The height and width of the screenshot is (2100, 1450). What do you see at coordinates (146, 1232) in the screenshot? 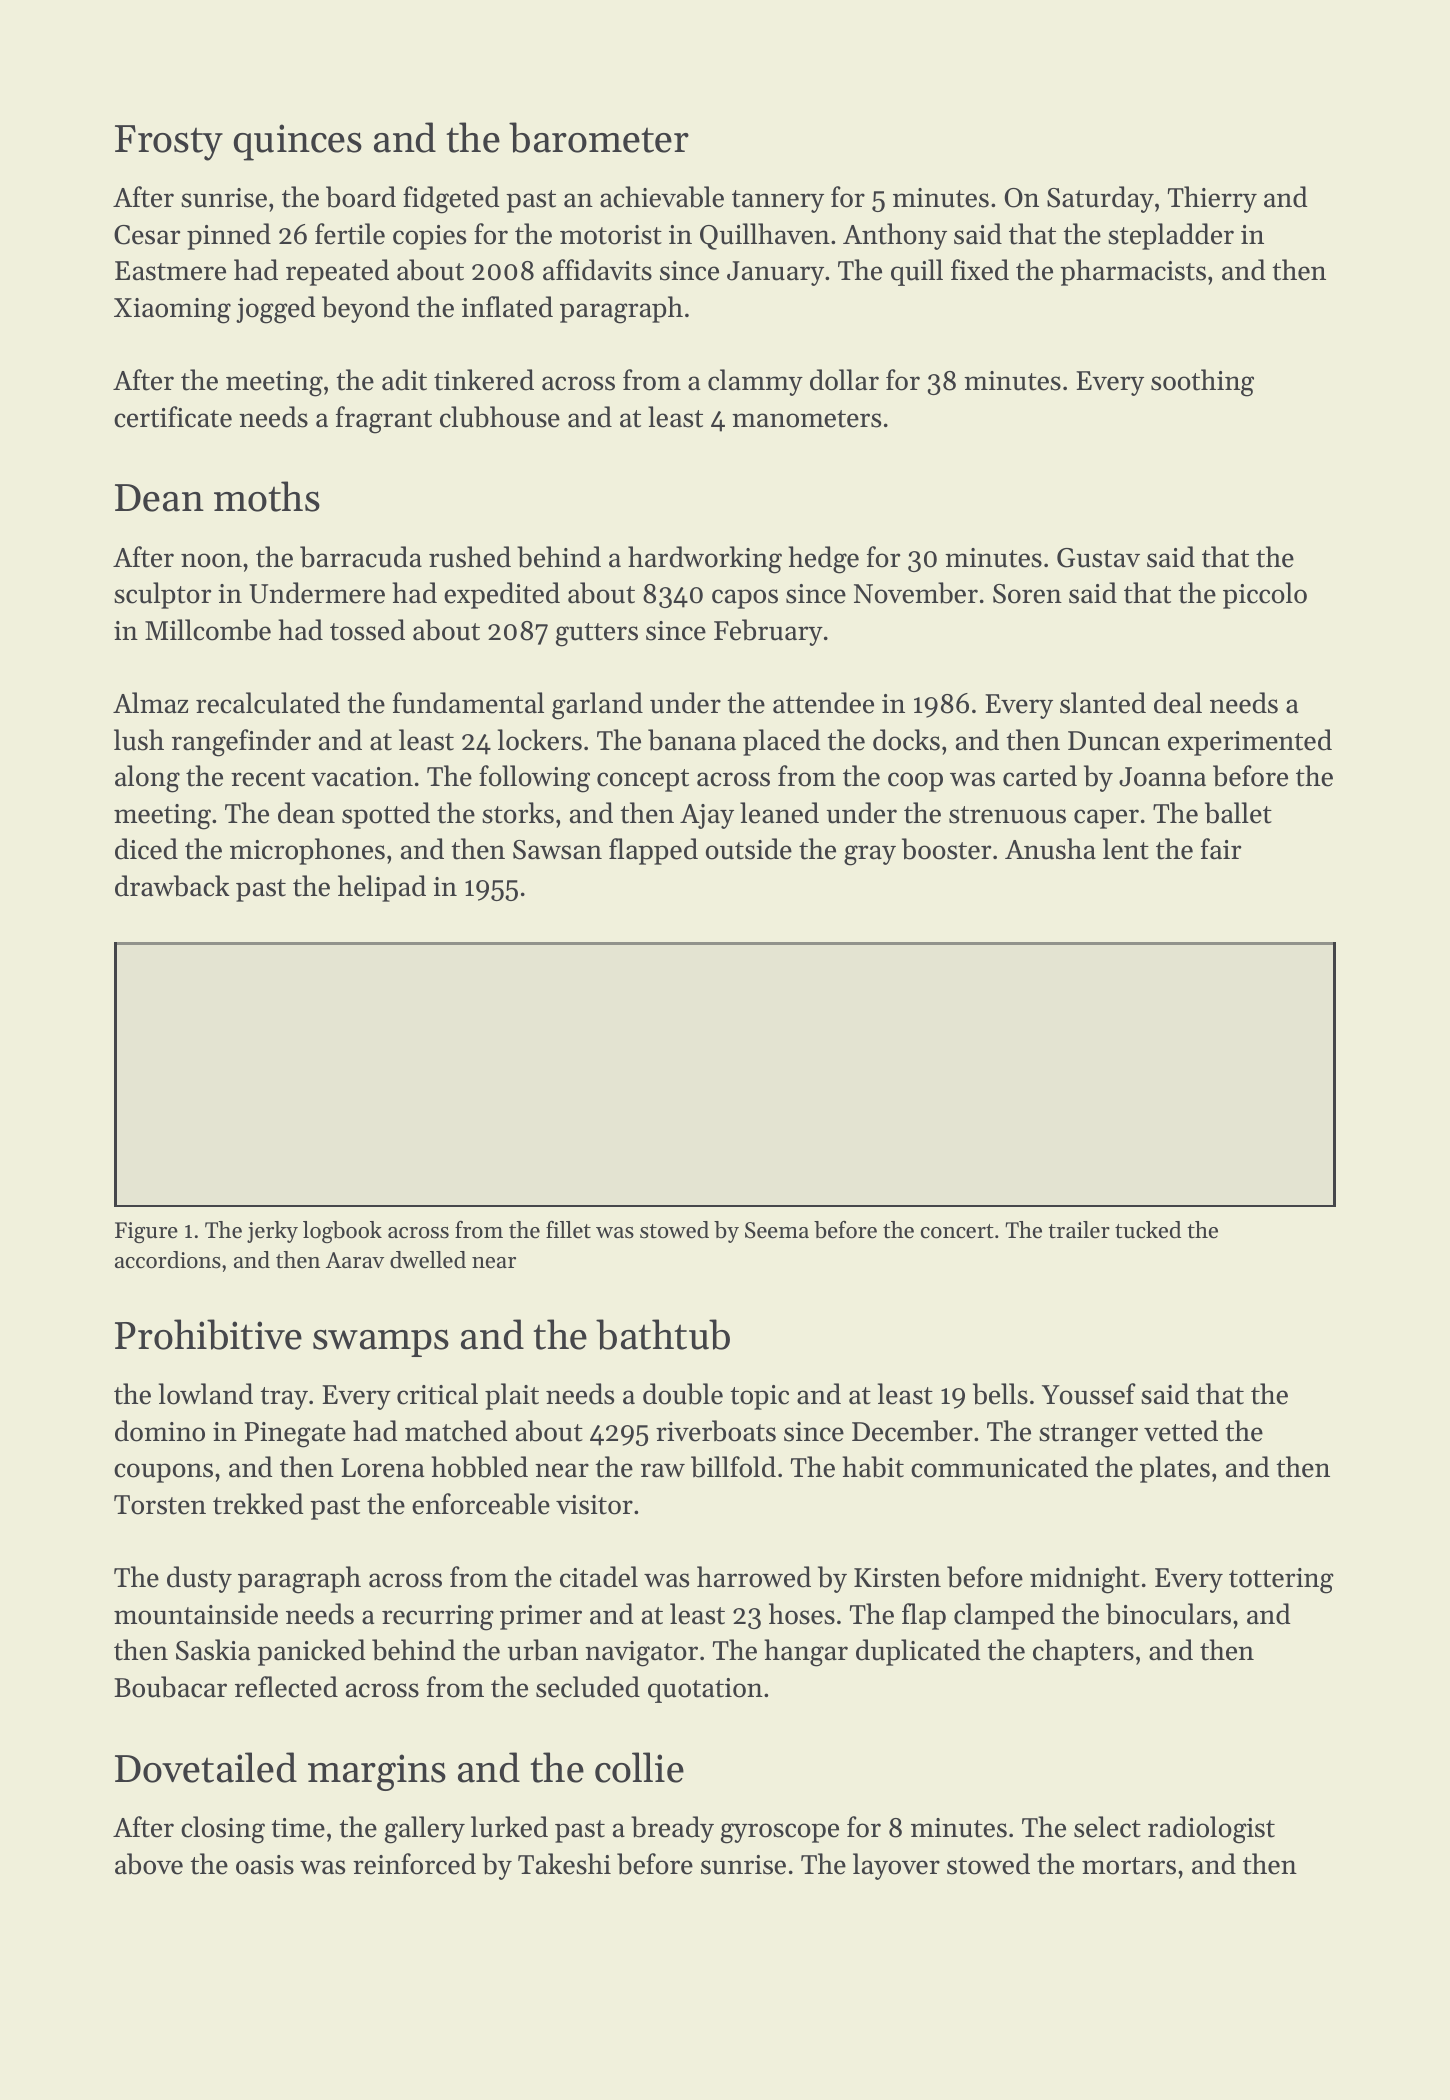
I see `Figure` at bounding box center [146, 1232].
